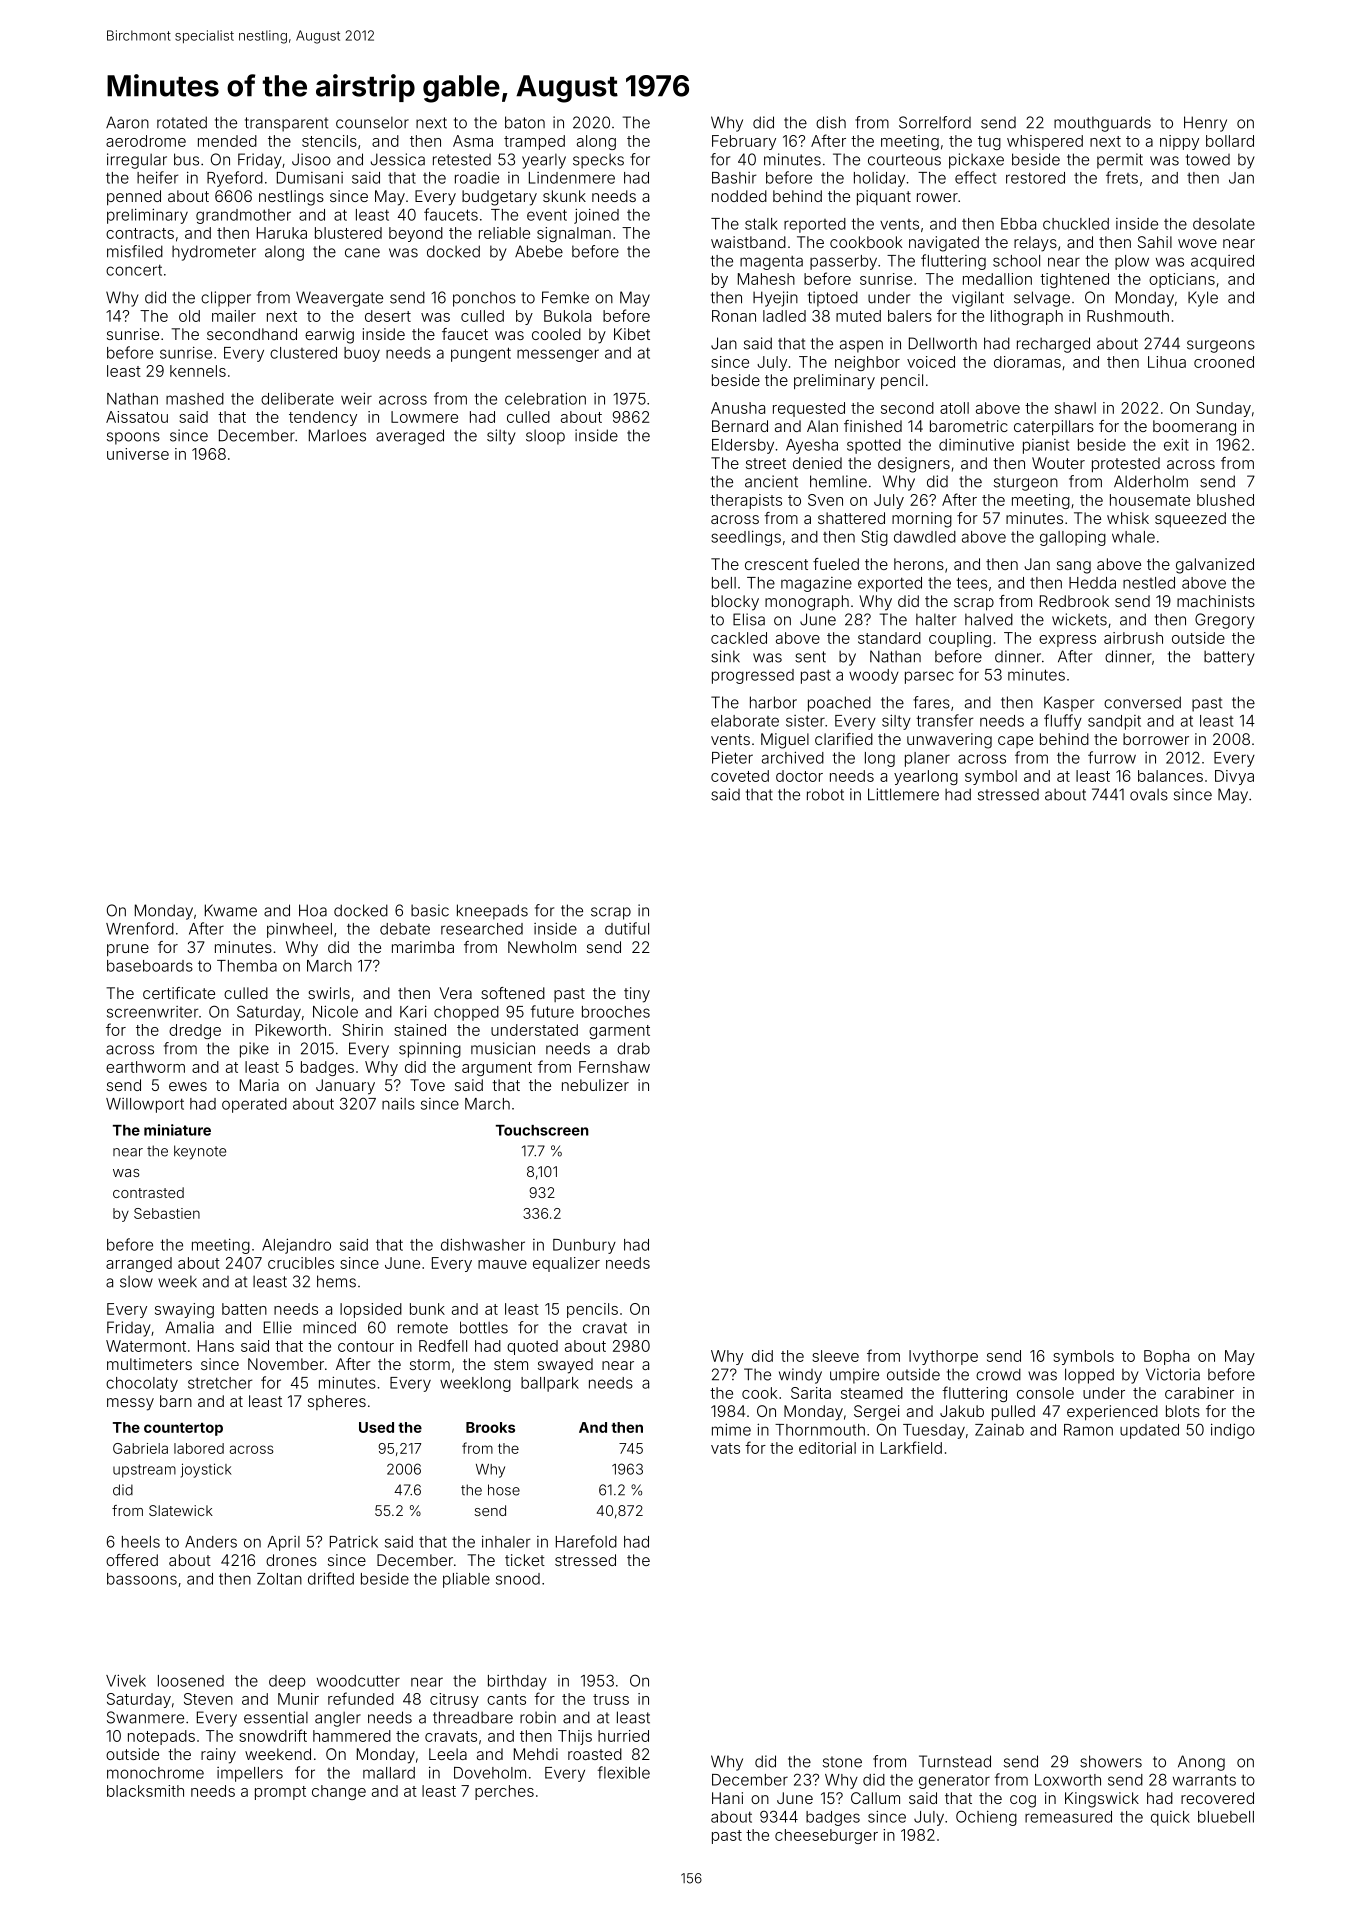  I want to click on mouthguards, so click(1102, 124).
